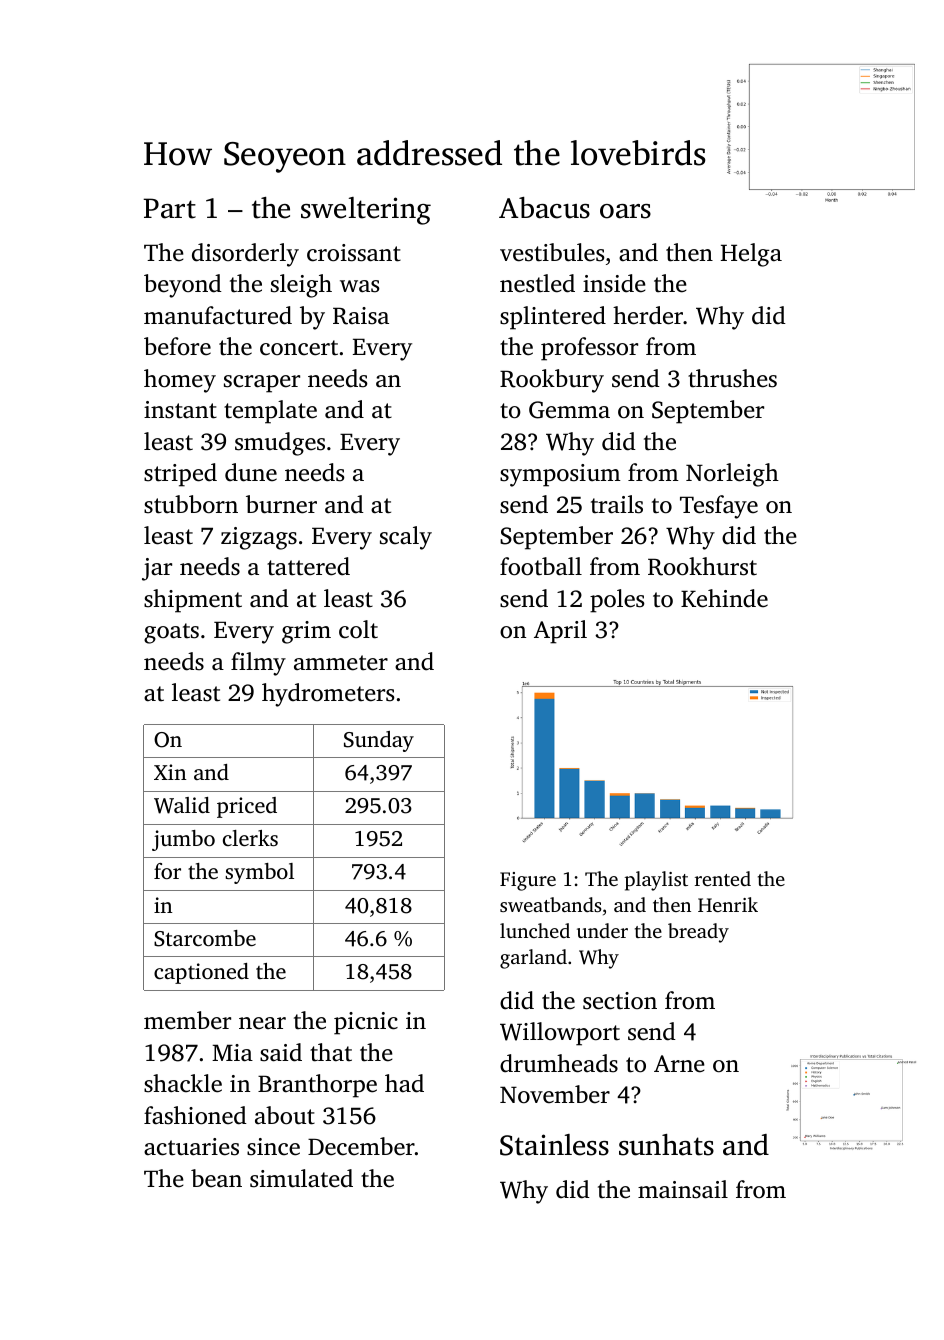  Describe the element at coordinates (366, 211) in the screenshot. I see `sweltering` at that location.
